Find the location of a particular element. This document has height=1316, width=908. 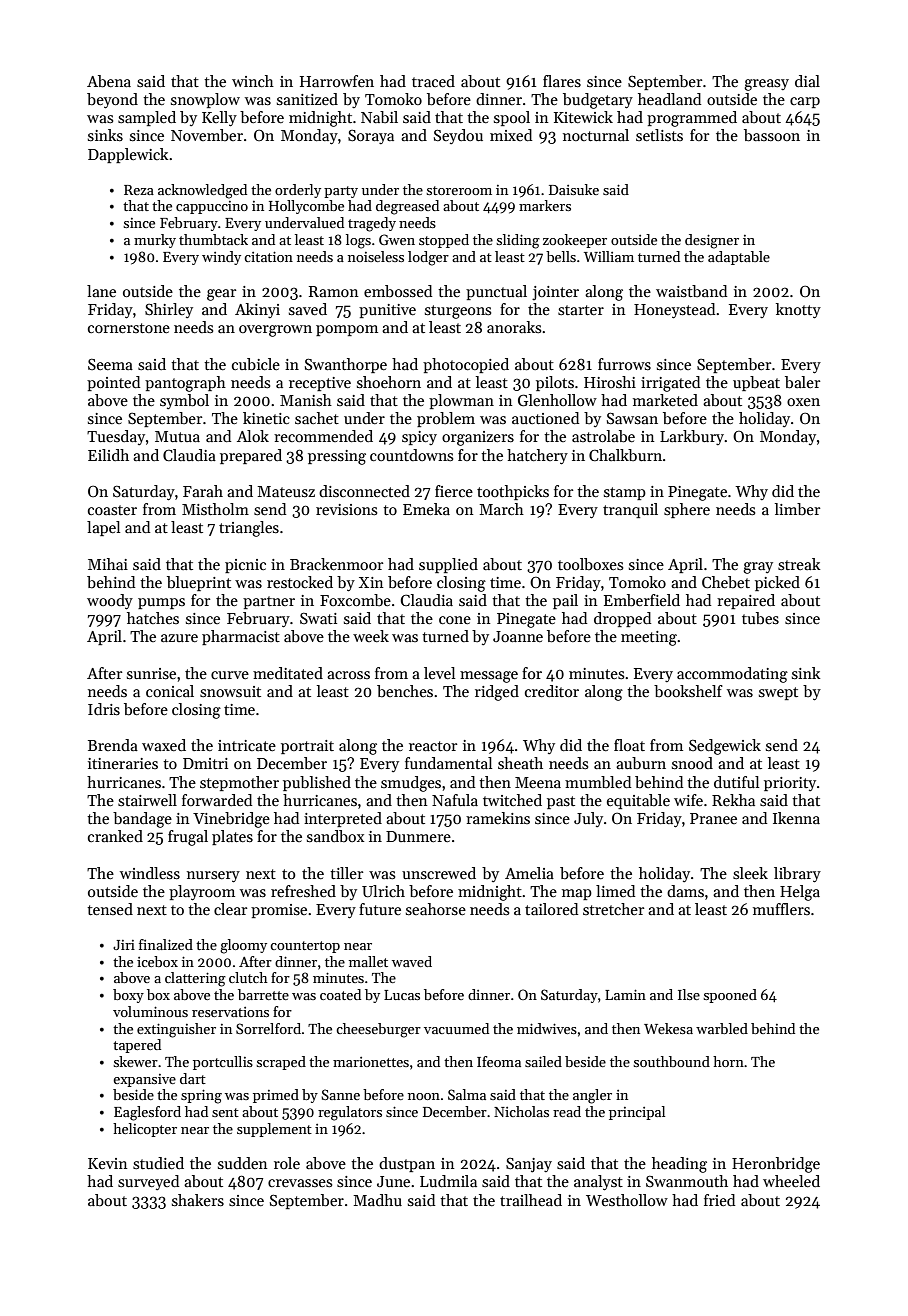

itineraries is located at coordinates (123, 763).
